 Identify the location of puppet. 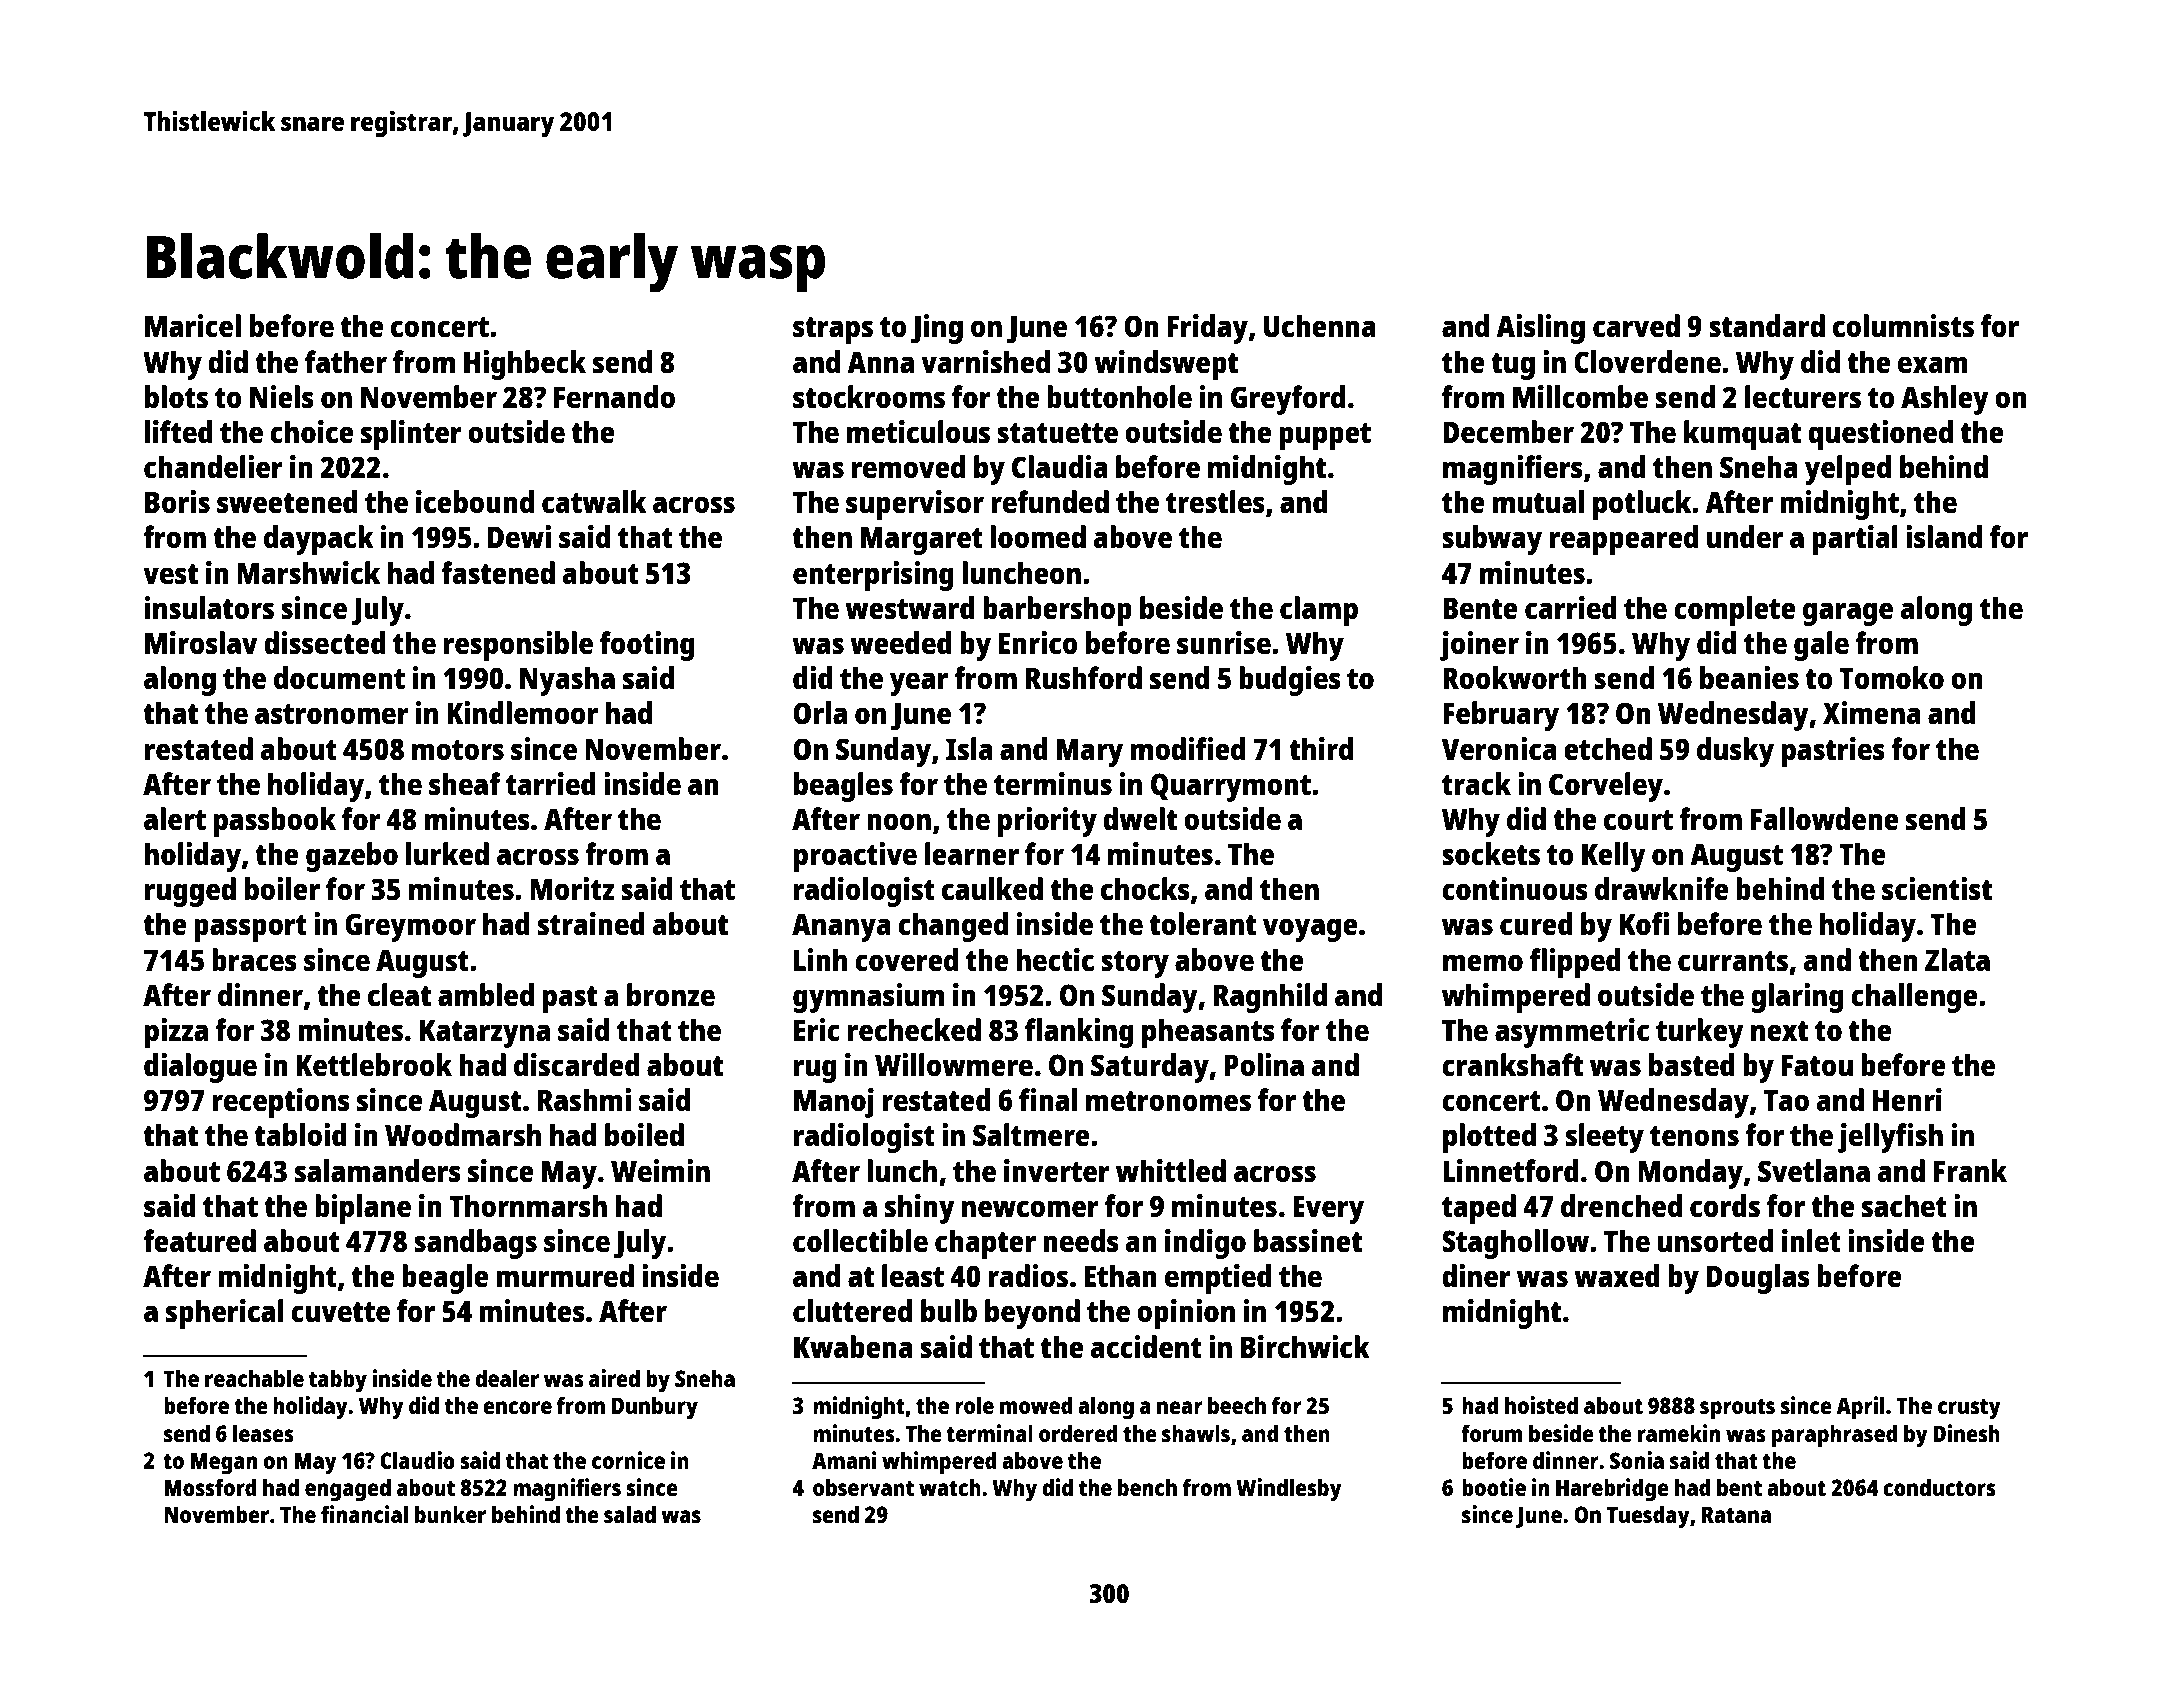
(1325, 436).
